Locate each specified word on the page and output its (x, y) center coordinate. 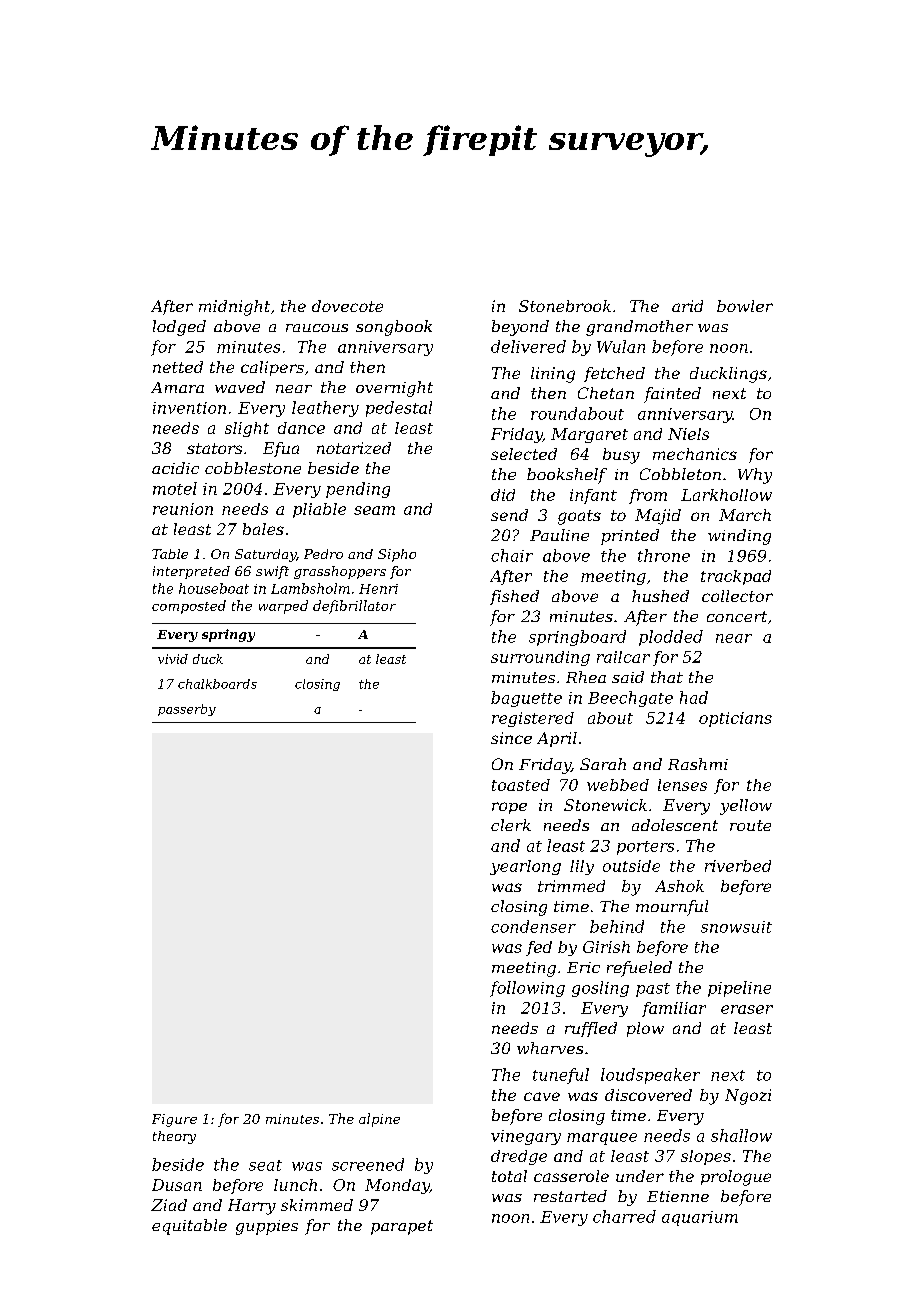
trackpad (736, 577)
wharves (550, 1048)
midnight (234, 308)
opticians (735, 719)
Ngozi (748, 1097)
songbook (394, 328)
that (667, 677)
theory (174, 1137)
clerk (511, 825)
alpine (379, 1120)
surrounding (540, 658)
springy (228, 635)
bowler (745, 306)
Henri (378, 589)
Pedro (323, 554)
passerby (187, 710)
